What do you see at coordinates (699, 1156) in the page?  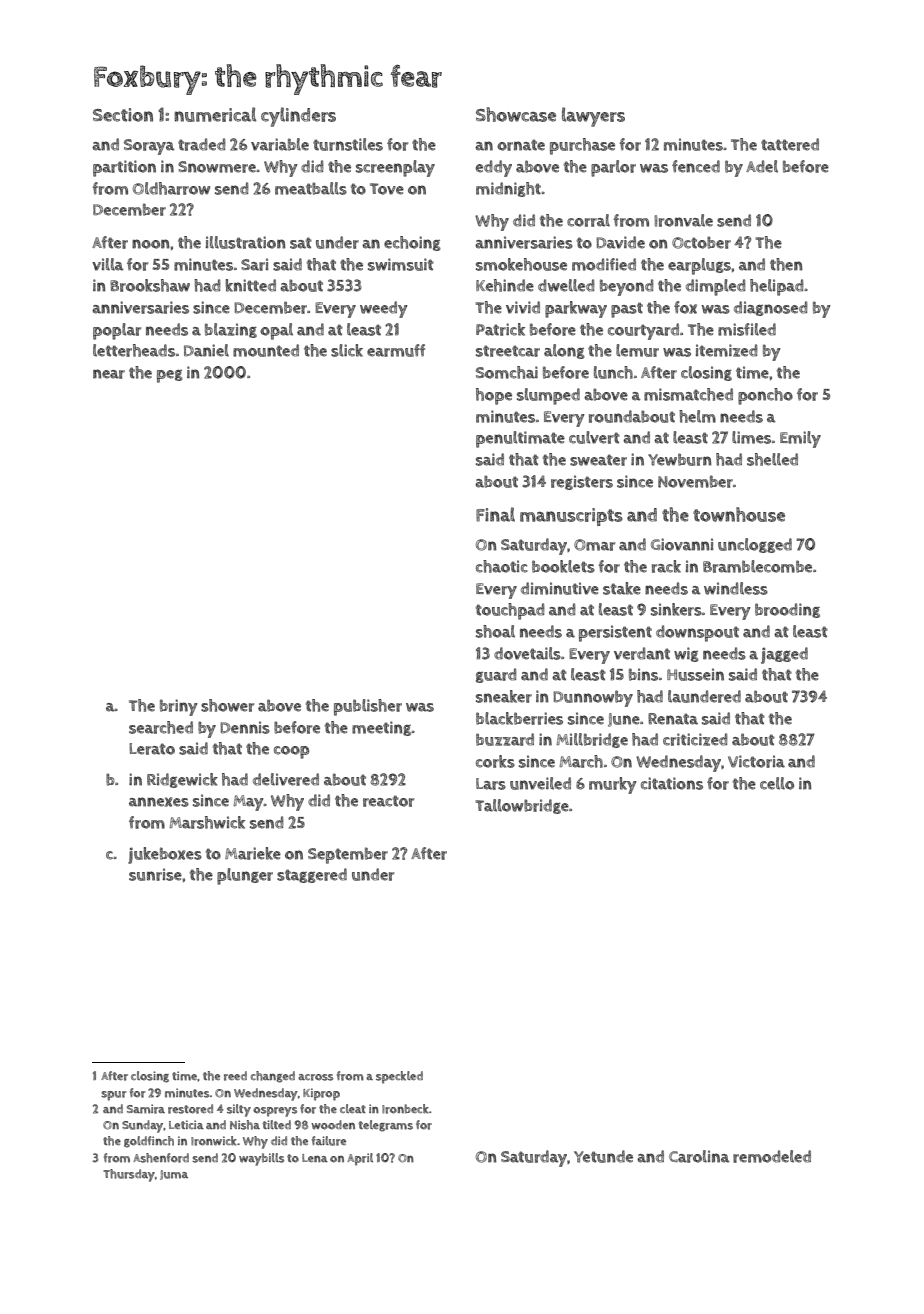 I see `Carolina` at bounding box center [699, 1156].
